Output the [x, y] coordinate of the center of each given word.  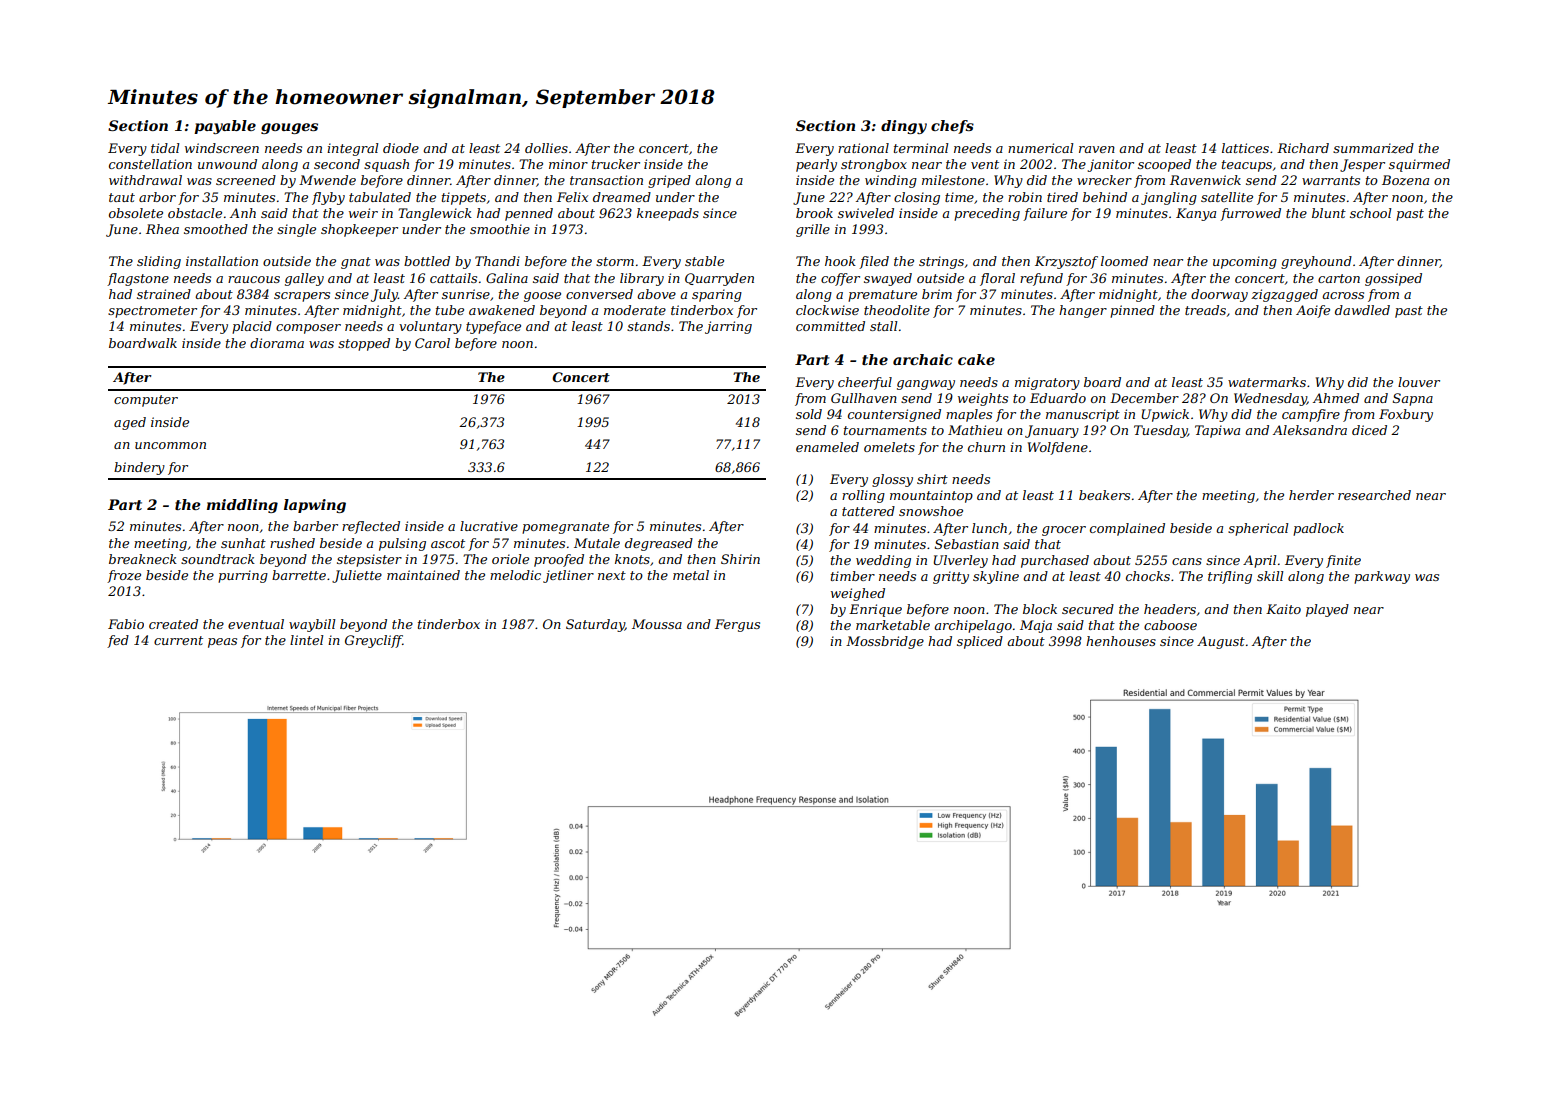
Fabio [126, 624]
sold [809, 414]
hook [840, 261]
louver [1419, 382]
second [337, 164]
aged [130, 423]
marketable [893, 625]
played [1327, 610]
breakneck [143, 559]
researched [1374, 495]
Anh [243, 213]
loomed [1124, 261]
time [959, 197]
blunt [1329, 213]
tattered [868, 511]
